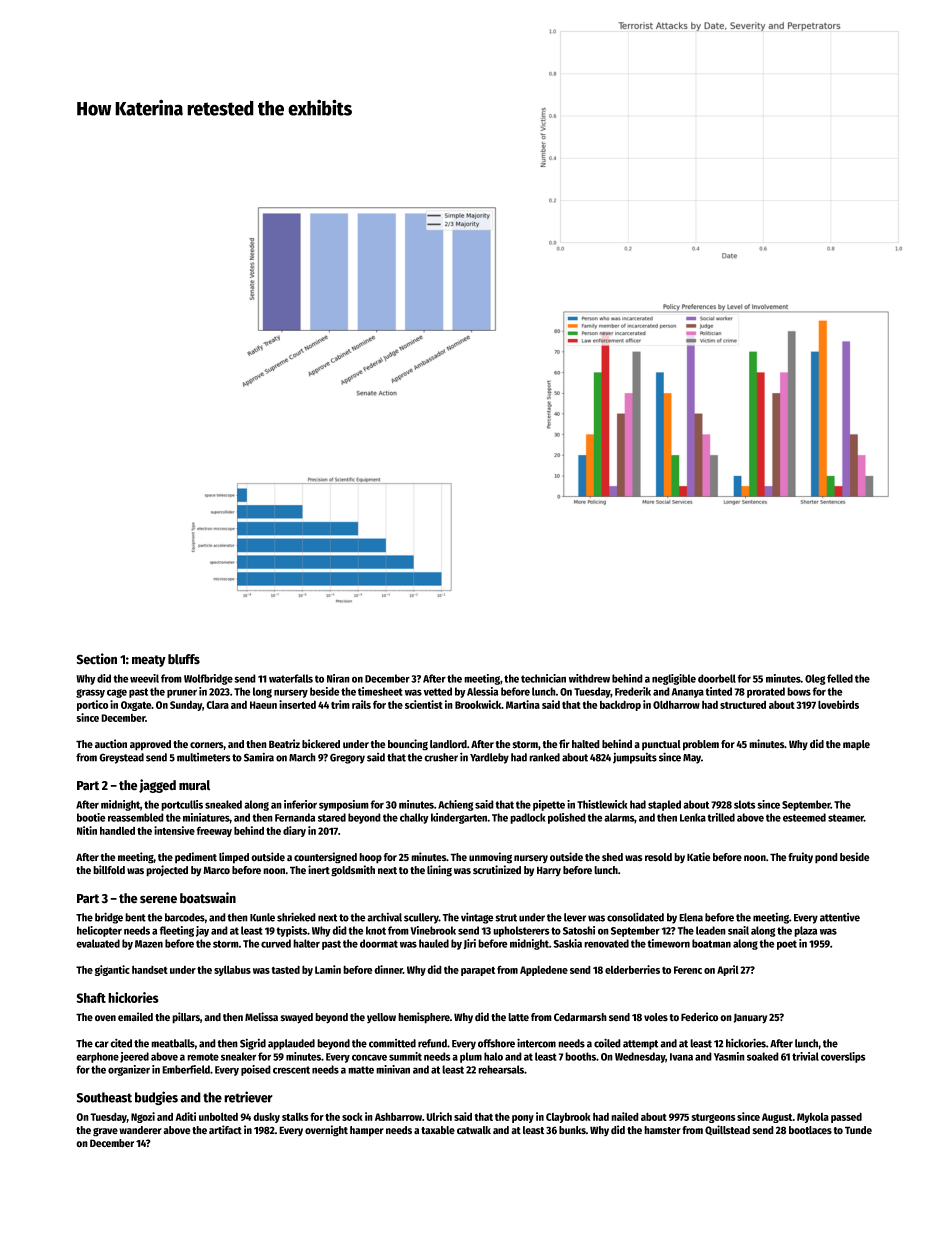 The width and height of the screenshot is (952, 1233). What do you see at coordinates (105, 1132) in the screenshot?
I see `grave` at bounding box center [105, 1132].
